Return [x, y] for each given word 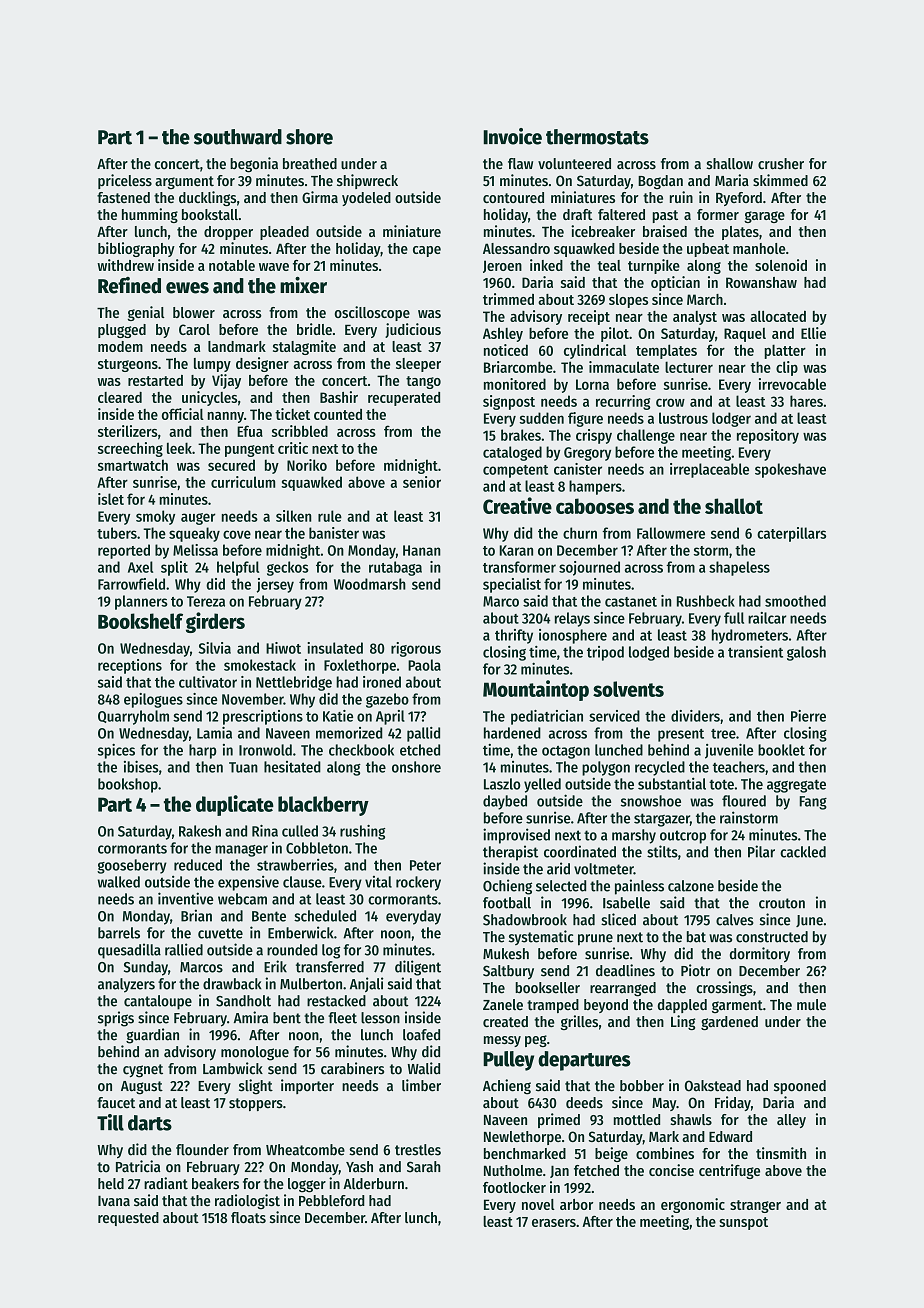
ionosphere [573, 636]
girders [215, 622]
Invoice [512, 136]
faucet [116, 1103]
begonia [254, 165]
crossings [724, 989]
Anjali [366, 984]
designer [262, 364]
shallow [729, 164]
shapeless [739, 568]
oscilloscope [372, 313]
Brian [196, 915]
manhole [759, 248]
